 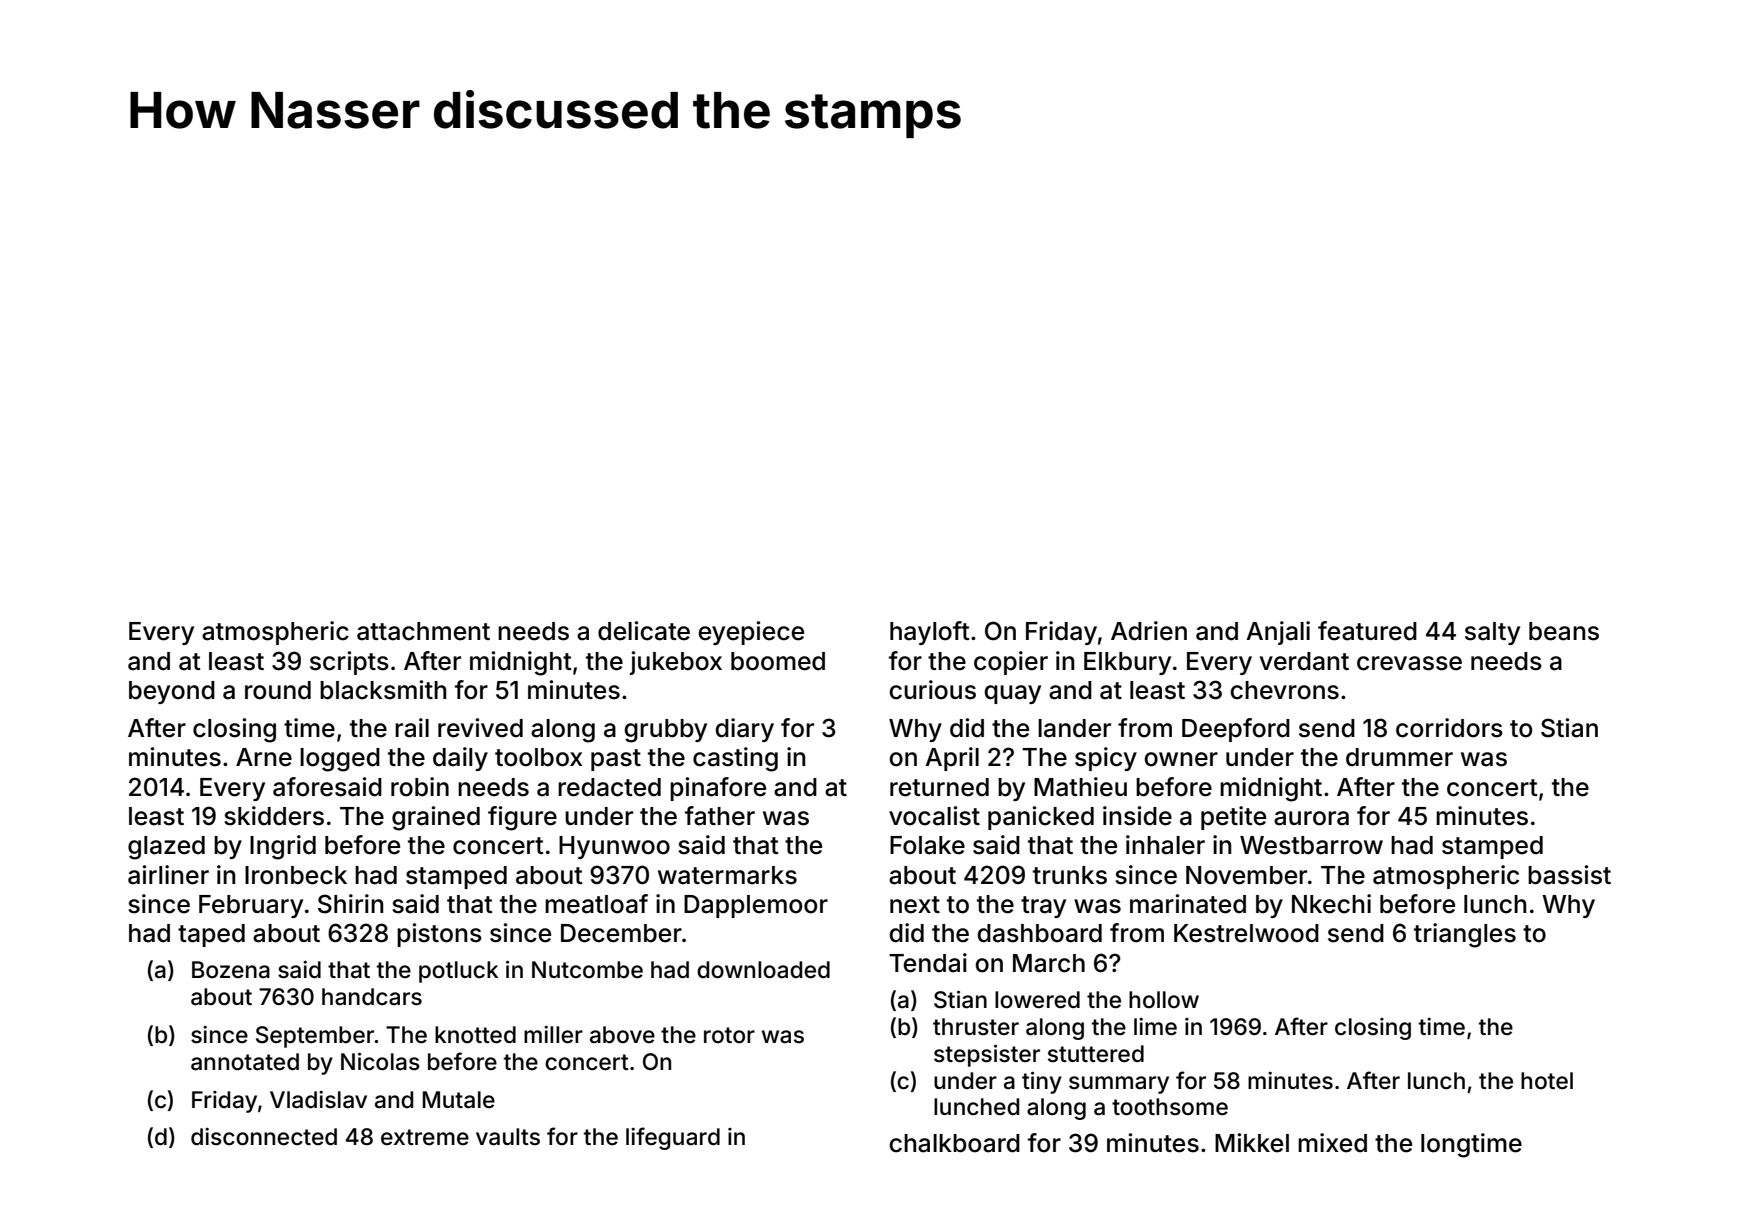 What do you see at coordinates (420, 787) in the image?
I see `robin` at bounding box center [420, 787].
